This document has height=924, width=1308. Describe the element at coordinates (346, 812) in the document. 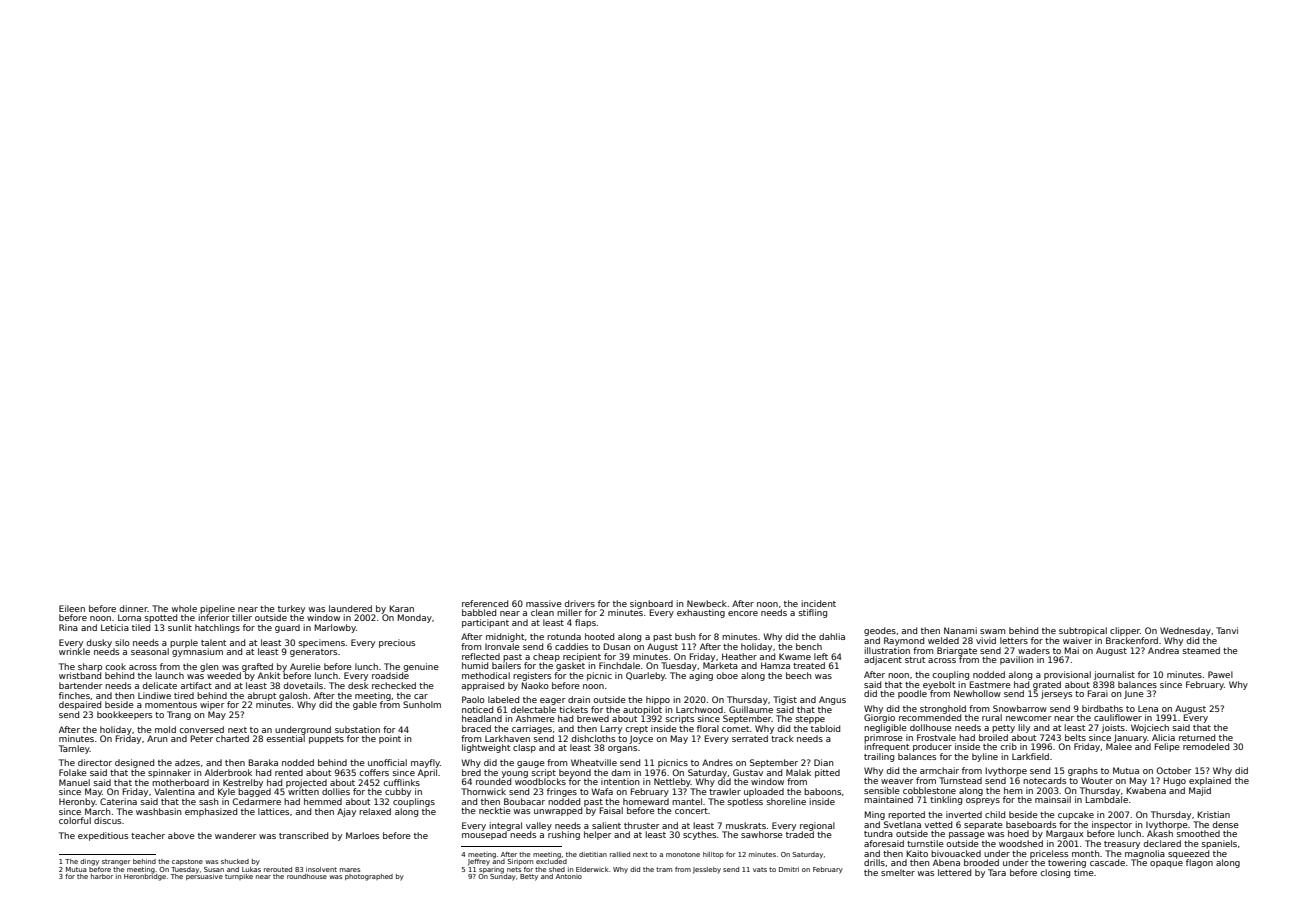

I see `Ajay` at that location.
